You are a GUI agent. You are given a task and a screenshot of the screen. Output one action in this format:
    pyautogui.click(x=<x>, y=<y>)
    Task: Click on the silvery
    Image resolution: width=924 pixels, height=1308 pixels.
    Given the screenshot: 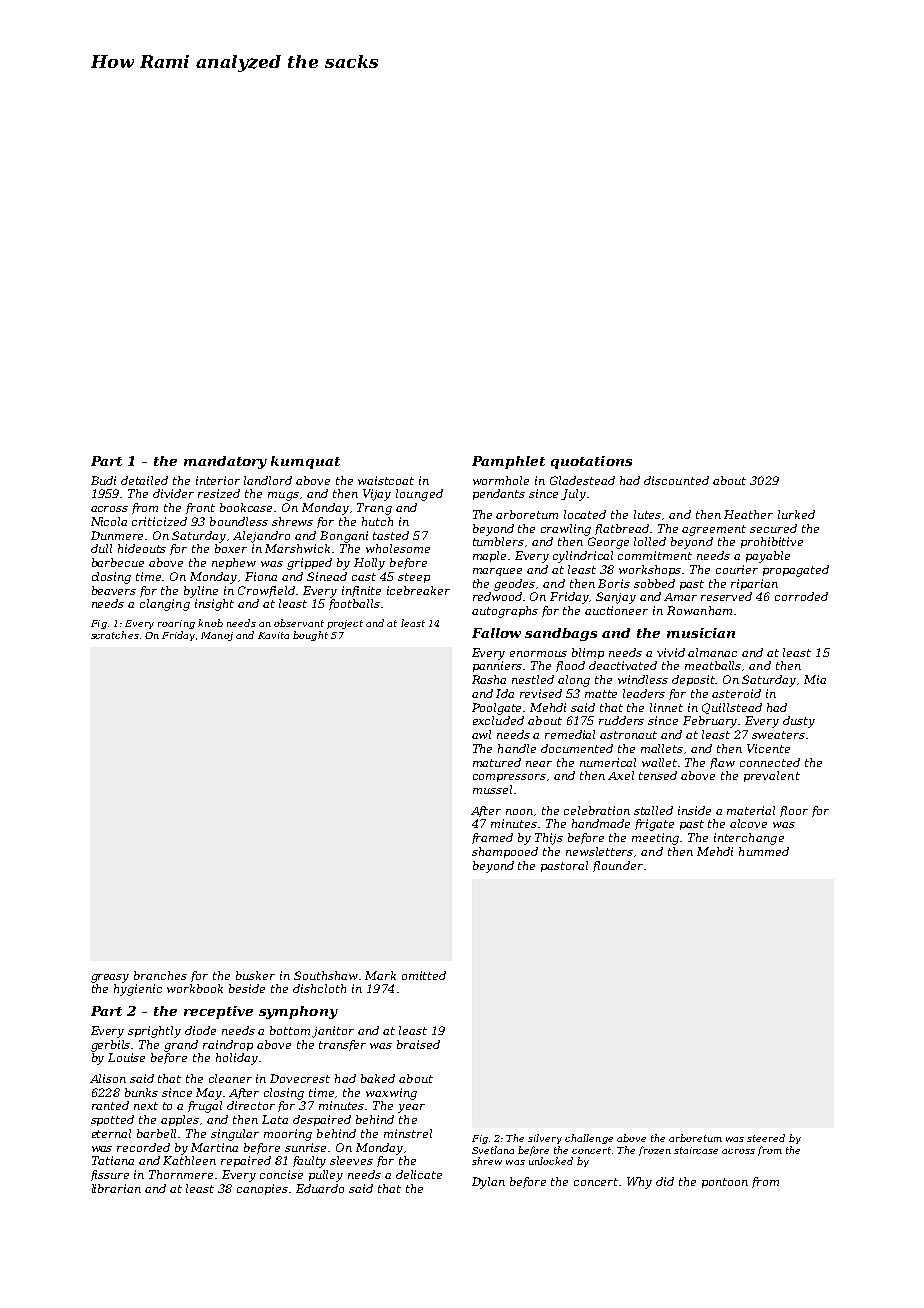 What is the action you would take?
    pyautogui.click(x=545, y=1139)
